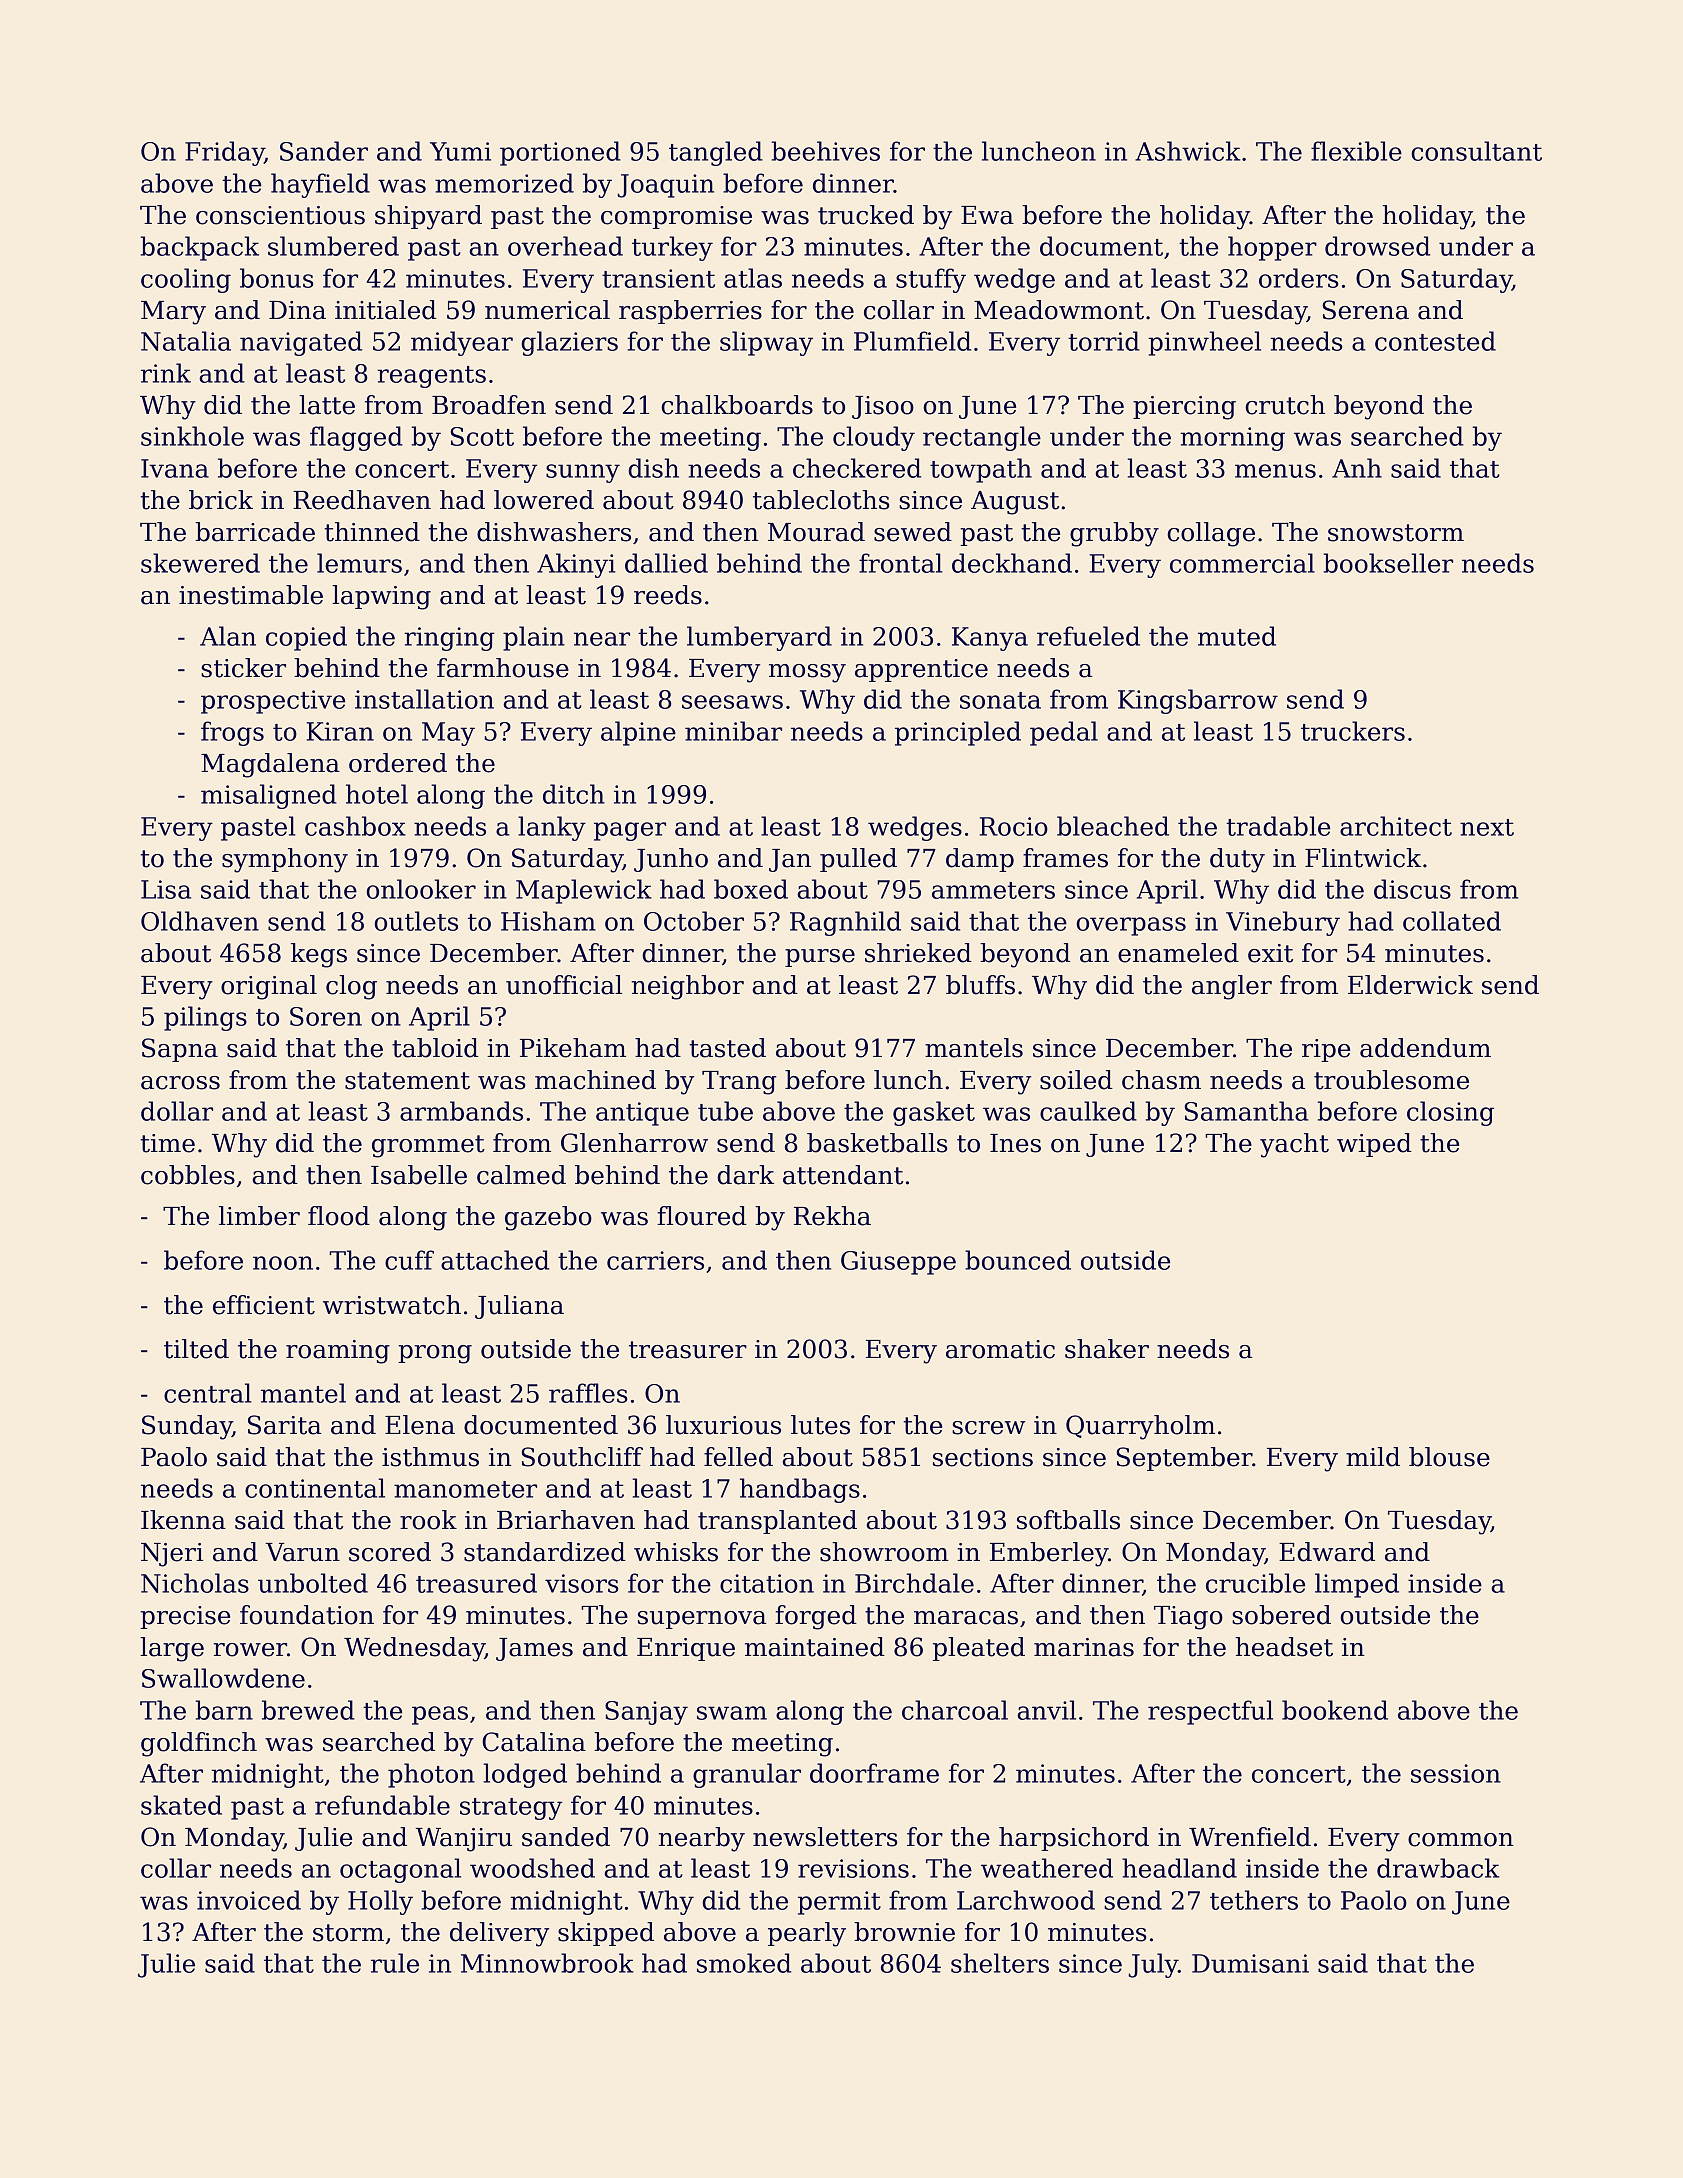 This page has width=1683, height=2178. Describe the element at coordinates (1353, 731) in the page. I see `truckers` at that location.
